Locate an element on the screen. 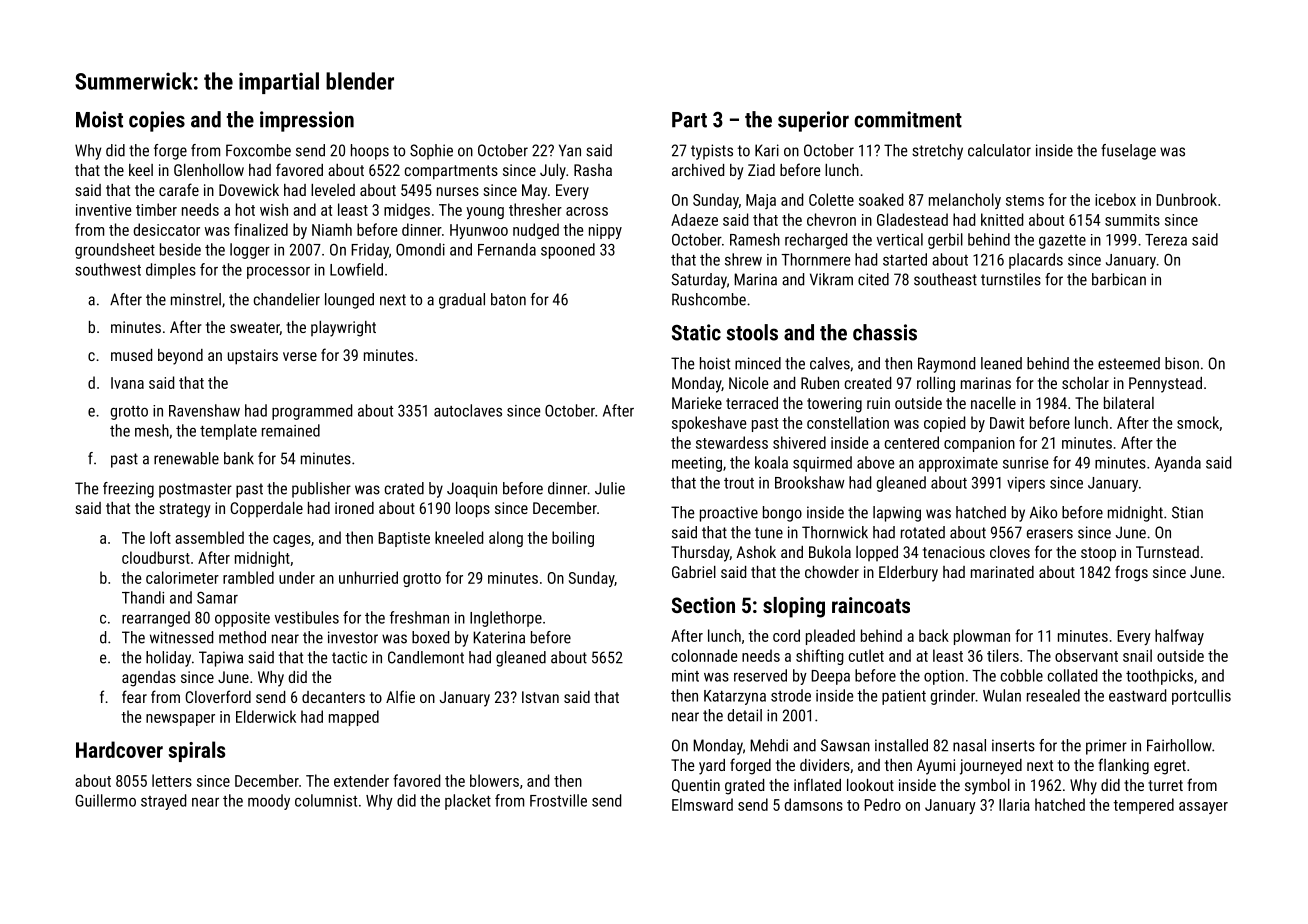 The height and width of the screenshot is (924, 1308). Kari is located at coordinates (767, 150).
